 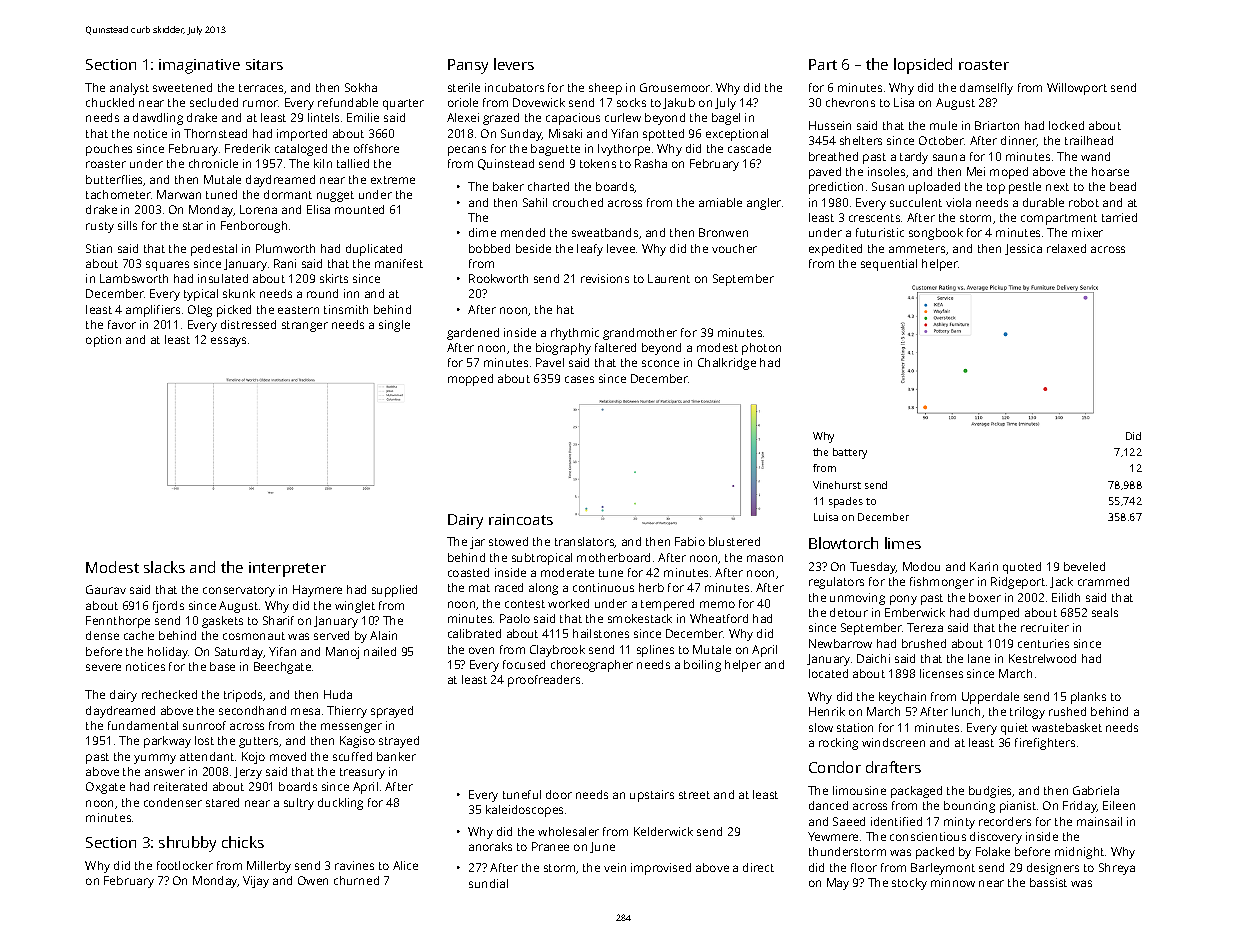 What do you see at coordinates (837, 485) in the screenshot?
I see `Vinehurst` at bounding box center [837, 485].
